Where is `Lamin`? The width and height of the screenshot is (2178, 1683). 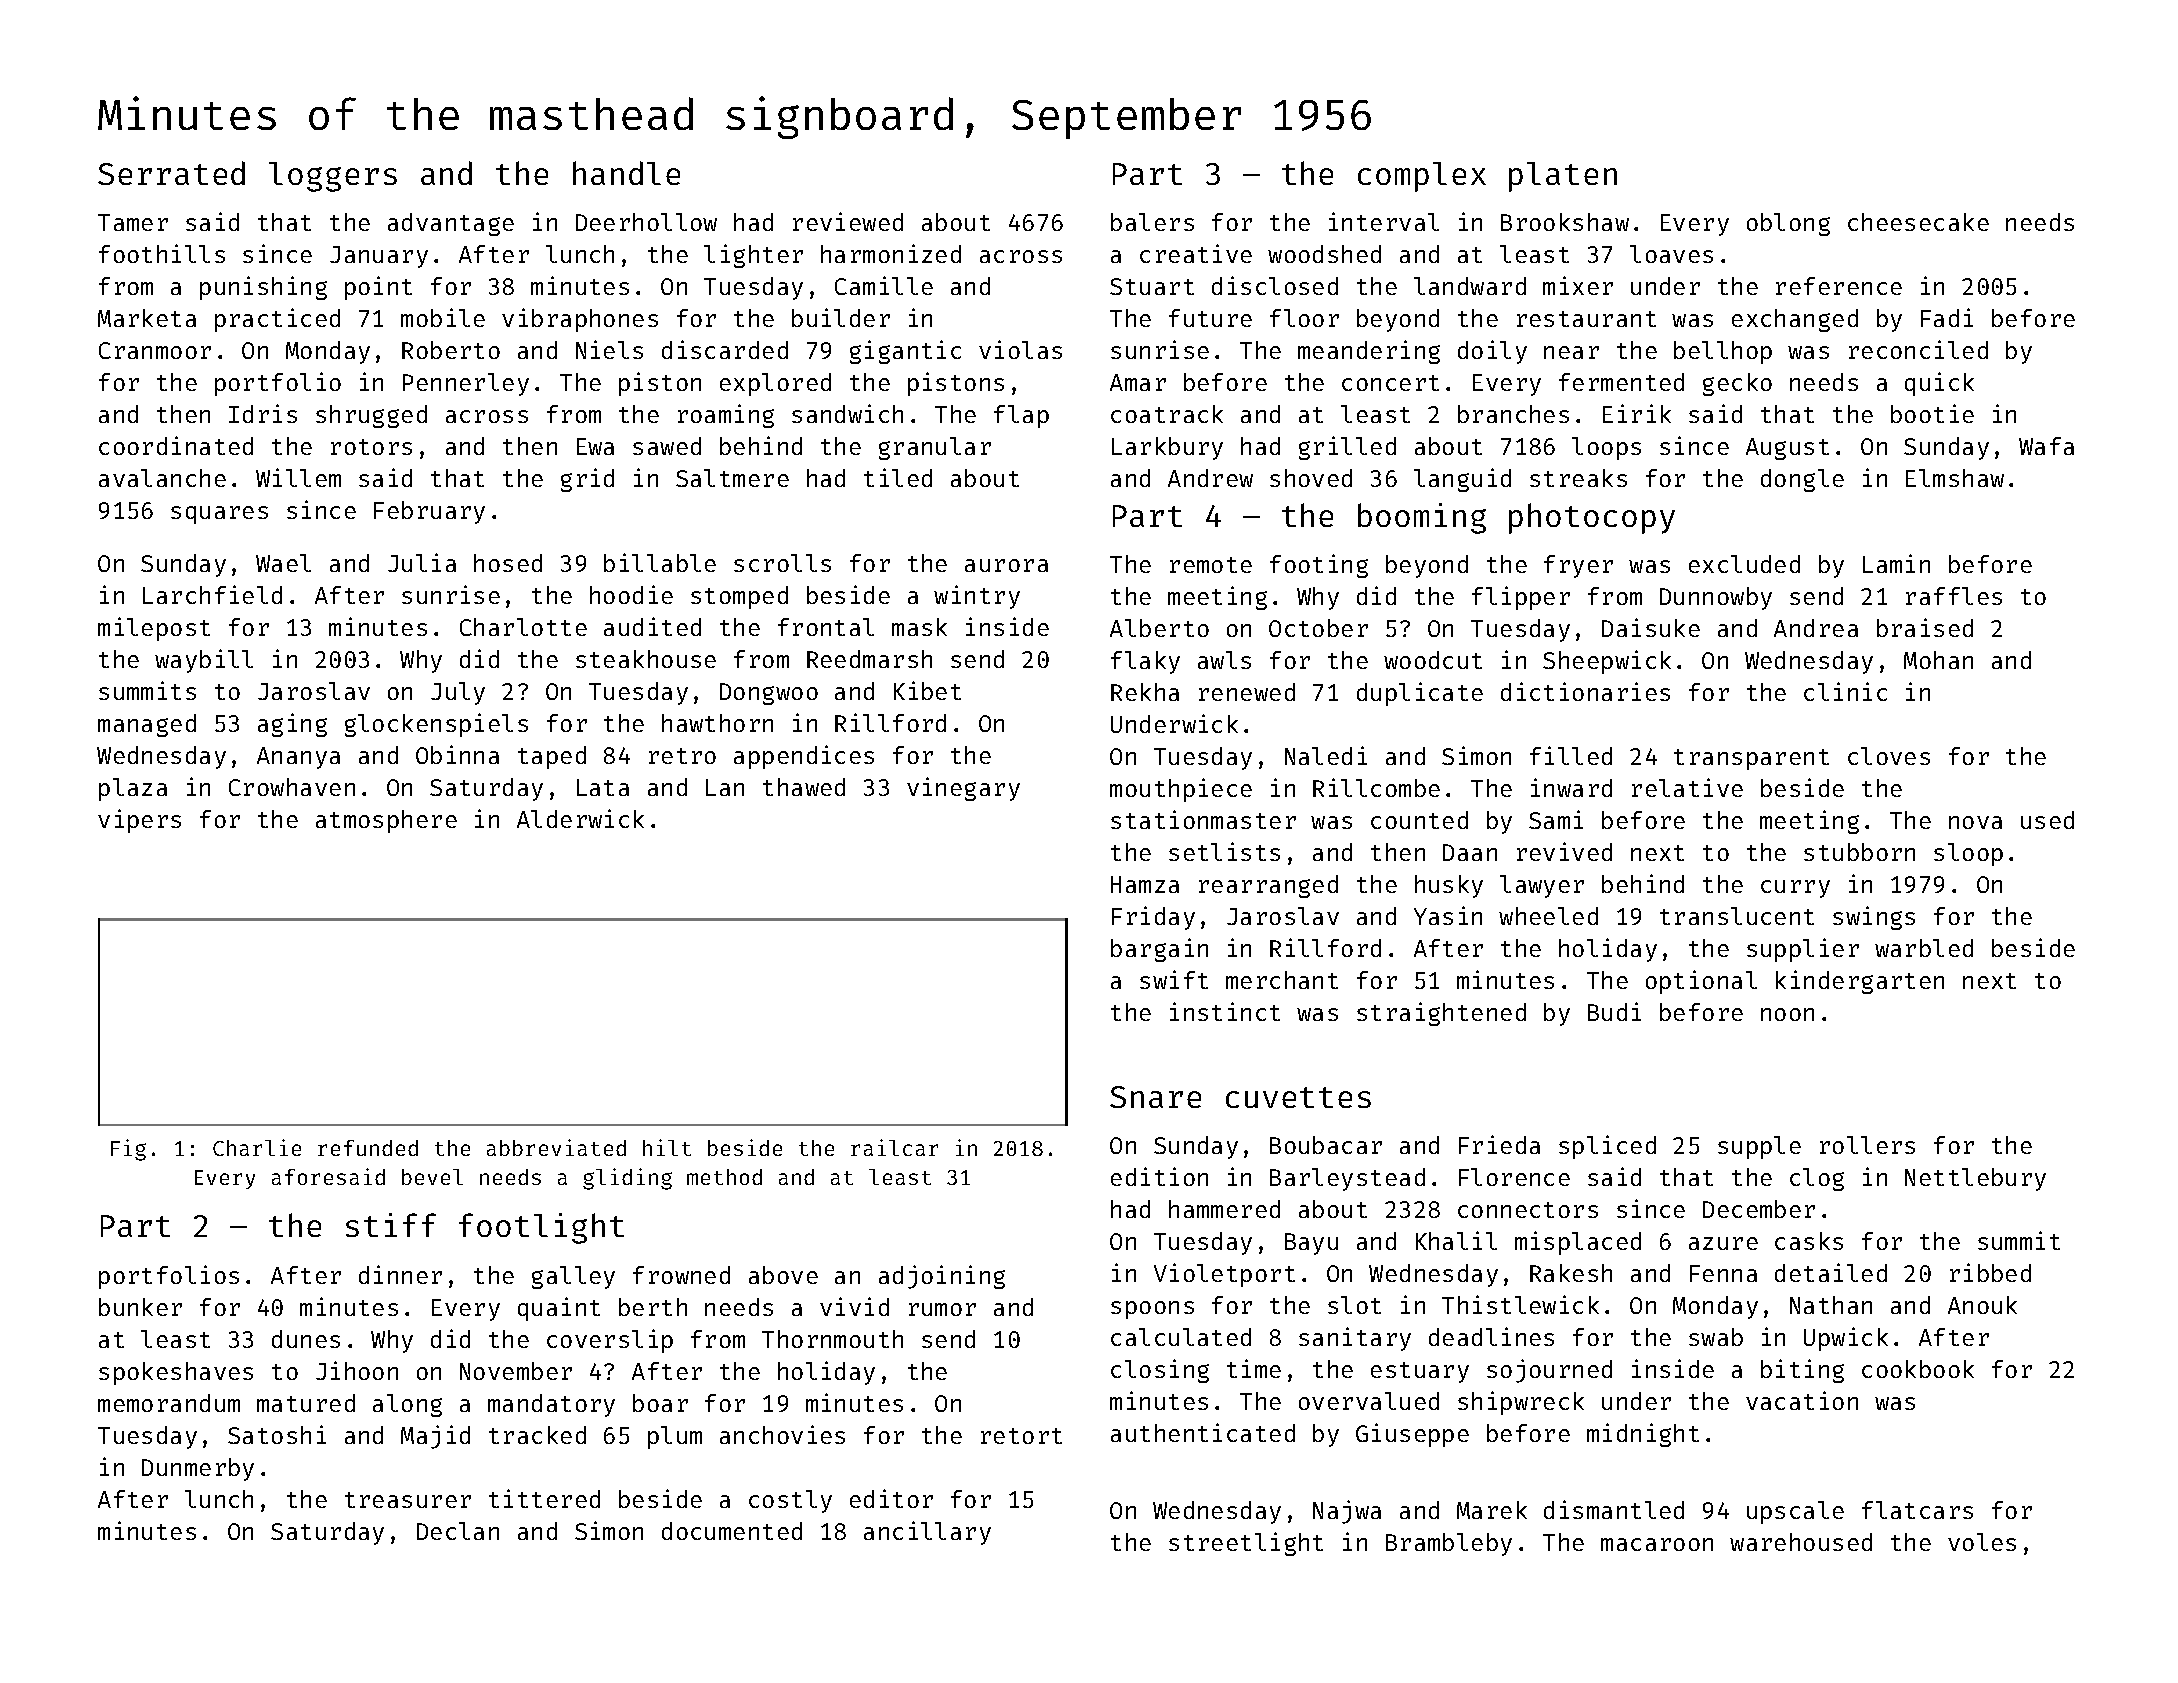 Lamin is located at coordinates (1896, 563).
